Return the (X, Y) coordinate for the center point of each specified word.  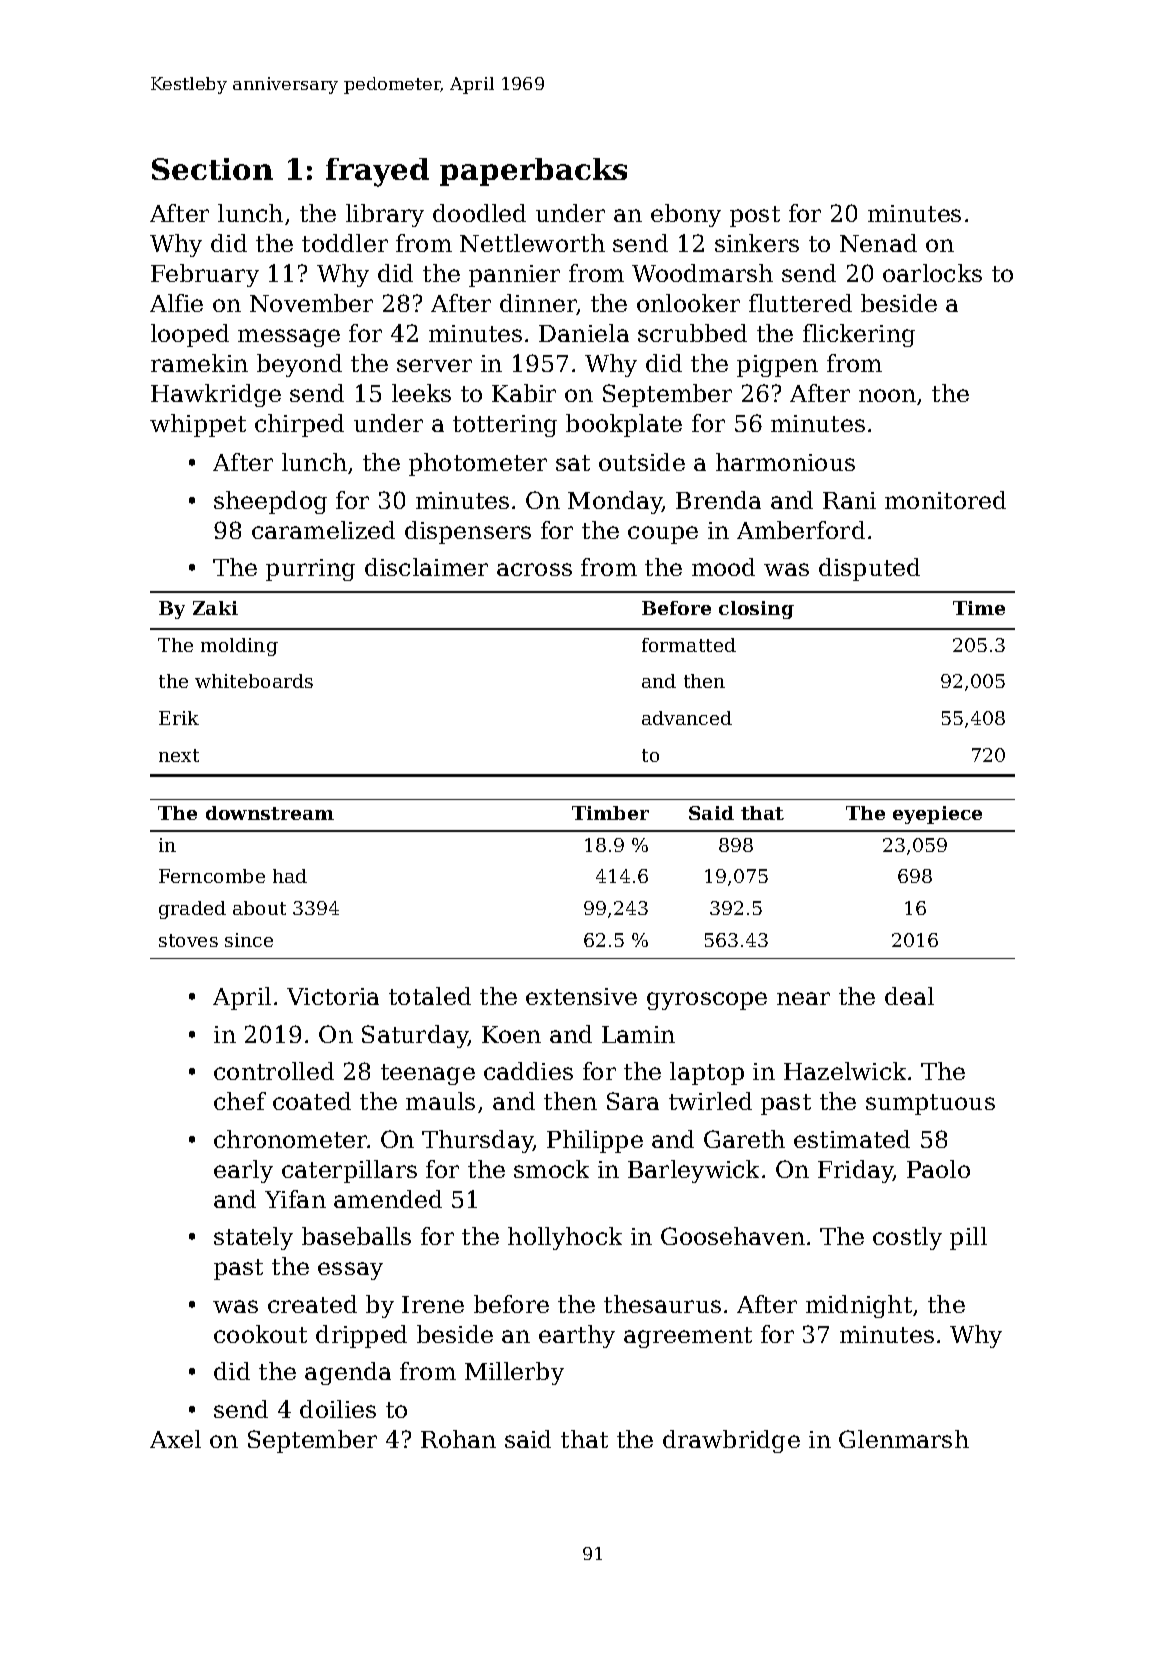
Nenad (878, 243)
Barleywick (693, 1171)
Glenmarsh (904, 1439)
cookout (260, 1334)
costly (907, 1238)
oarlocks (932, 273)
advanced (687, 718)
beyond (299, 365)
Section (212, 169)
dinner (538, 304)
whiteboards (254, 681)
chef (240, 1101)
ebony (686, 215)
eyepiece (937, 815)
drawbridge (731, 1441)
